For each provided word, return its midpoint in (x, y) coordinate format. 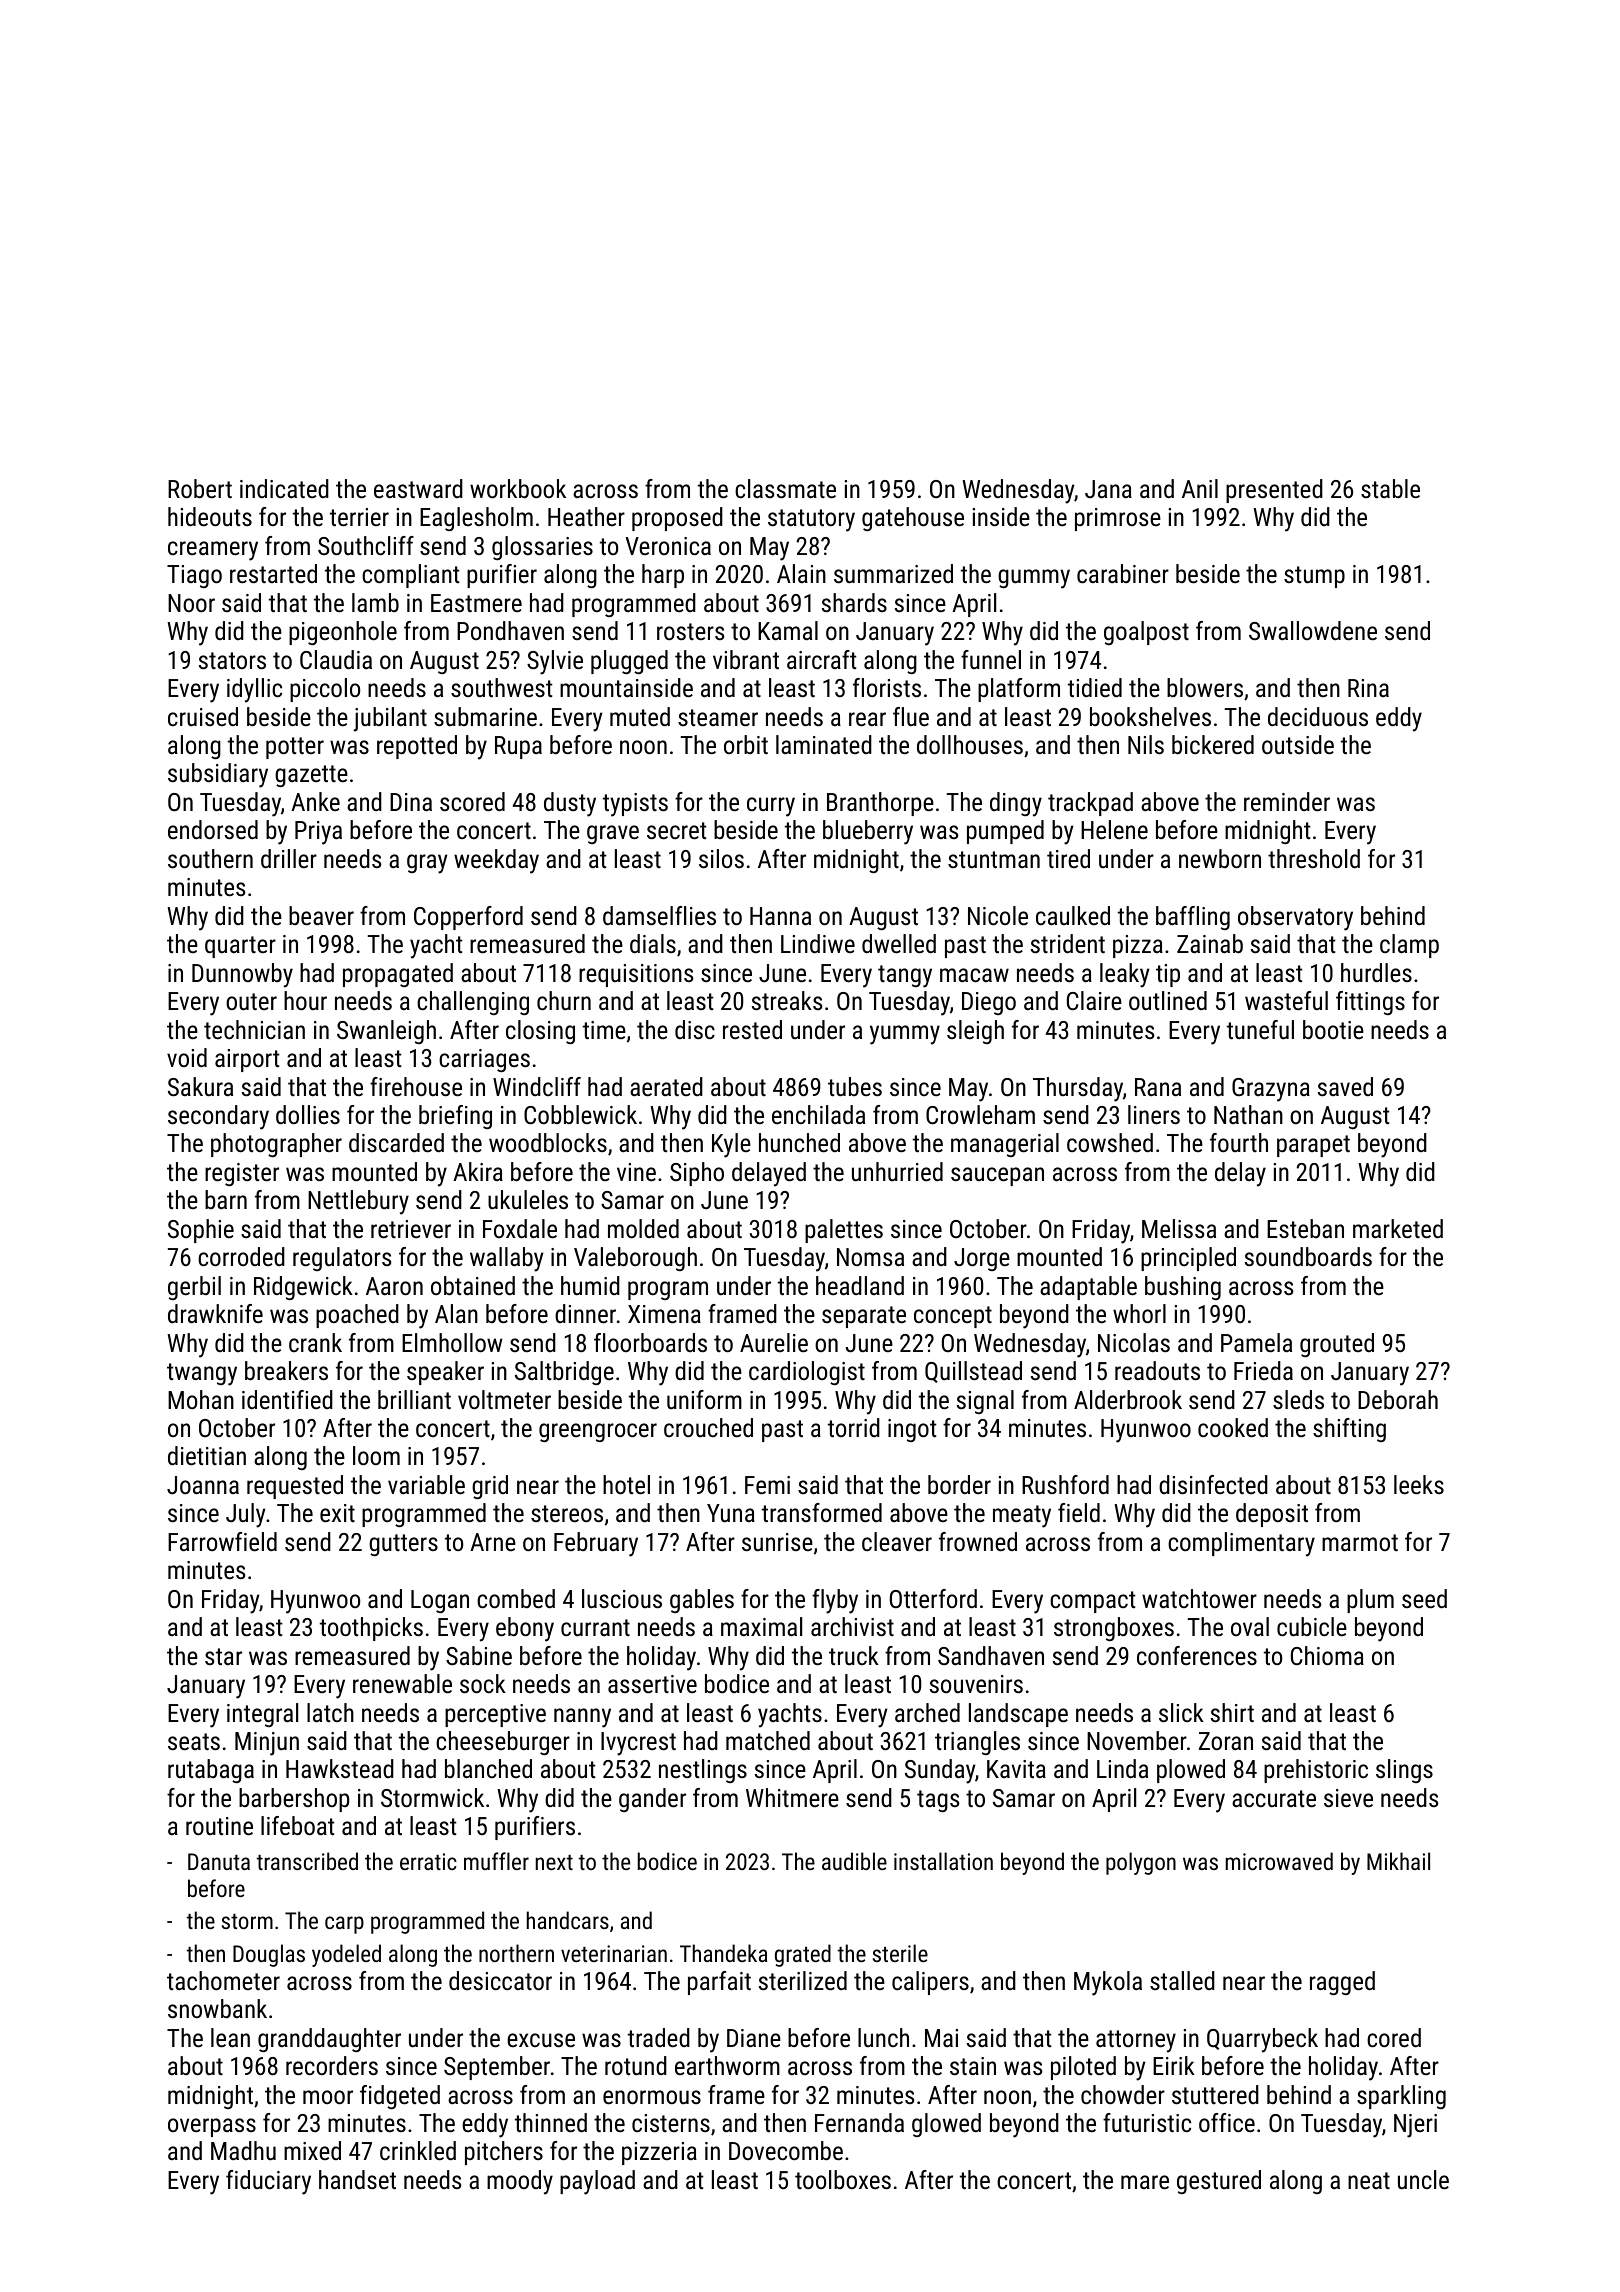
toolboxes (843, 2179)
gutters (403, 1545)
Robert (200, 488)
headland (860, 1285)
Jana (1108, 489)
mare (1145, 2182)
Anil (1200, 488)
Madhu (243, 2150)
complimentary (1241, 1544)
